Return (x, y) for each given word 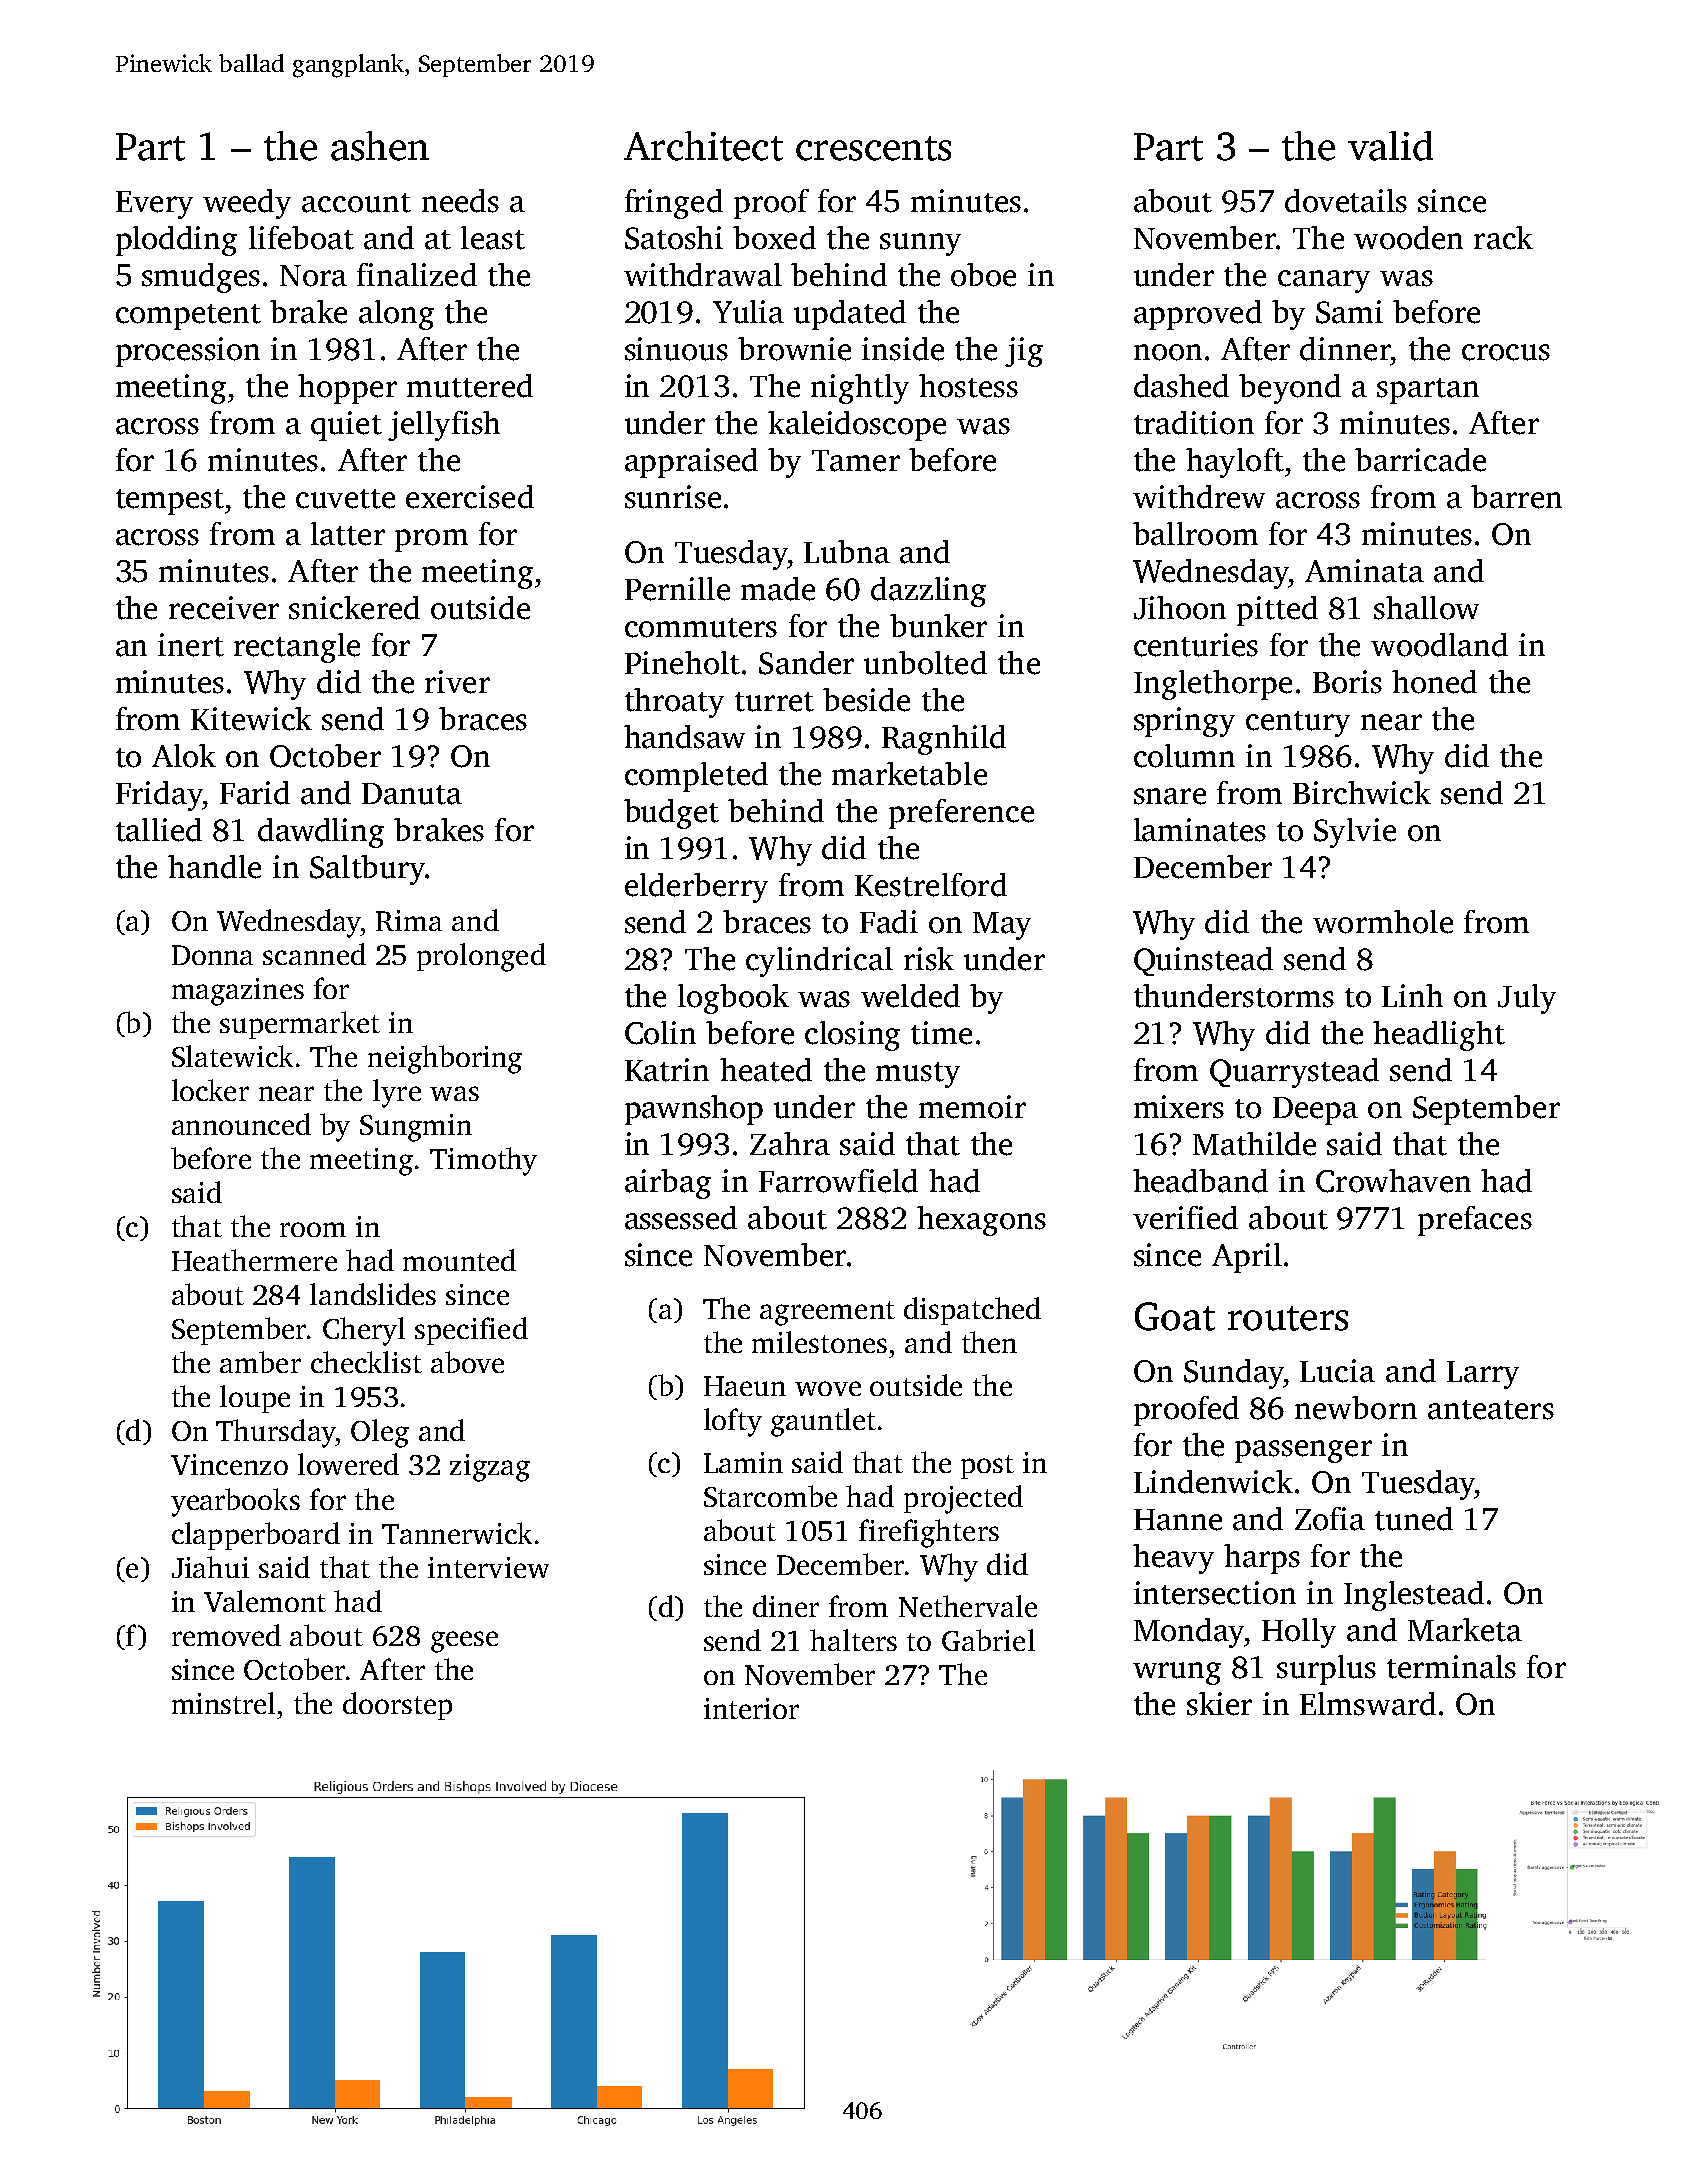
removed (226, 1635)
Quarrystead (1294, 1073)
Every (154, 205)
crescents (873, 148)
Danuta (412, 794)
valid (1390, 146)
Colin (660, 1033)
